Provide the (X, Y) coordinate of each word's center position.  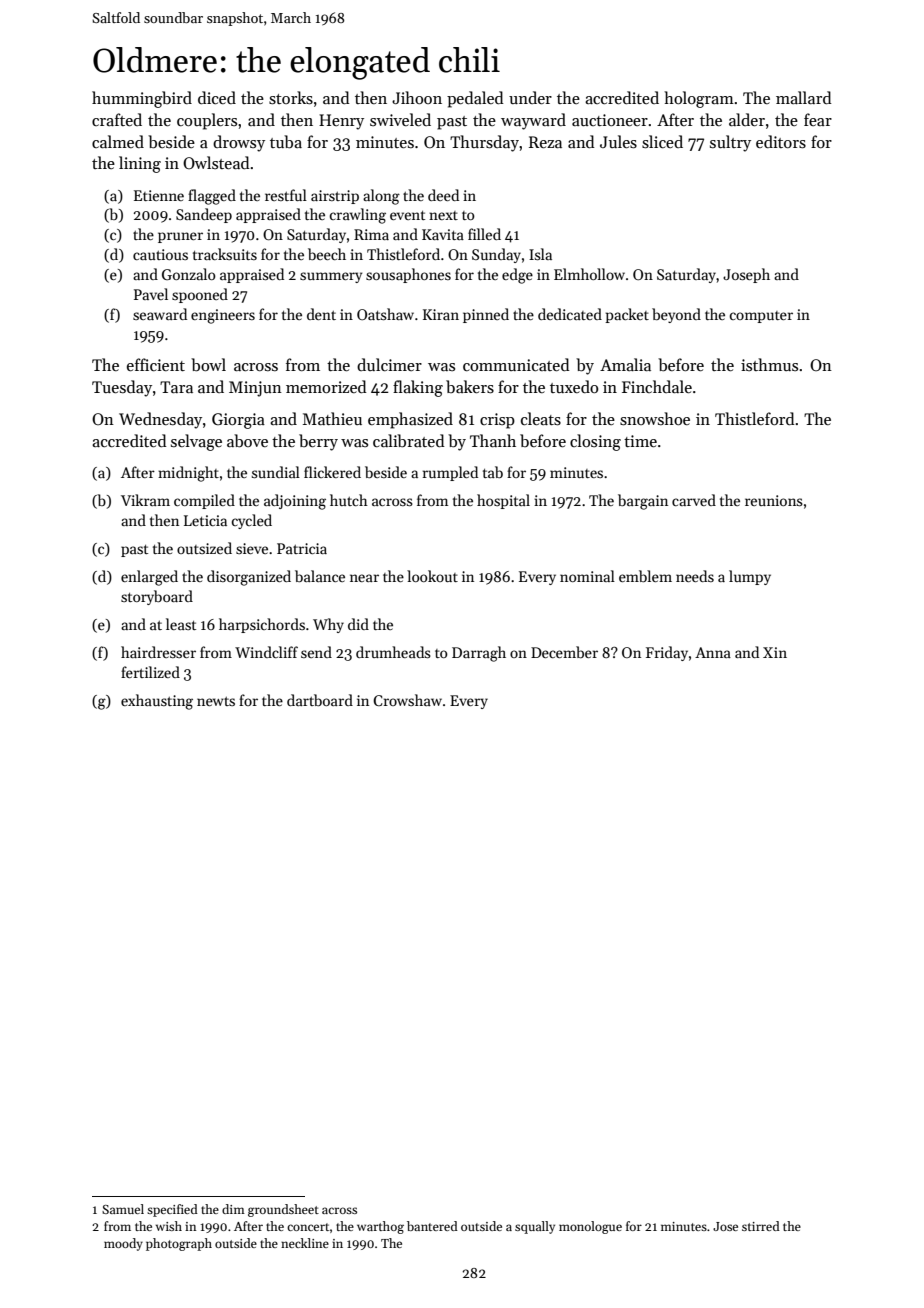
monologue (590, 1227)
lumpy (750, 577)
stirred (761, 1226)
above (247, 441)
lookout (432, 576)
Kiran (441, 314)
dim (233, 1209)
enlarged (149, 578)
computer (761, 317)
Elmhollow (589, 274)
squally (535, 1227)
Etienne (159, 195)
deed (443, 195)
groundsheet (283, 1210)
